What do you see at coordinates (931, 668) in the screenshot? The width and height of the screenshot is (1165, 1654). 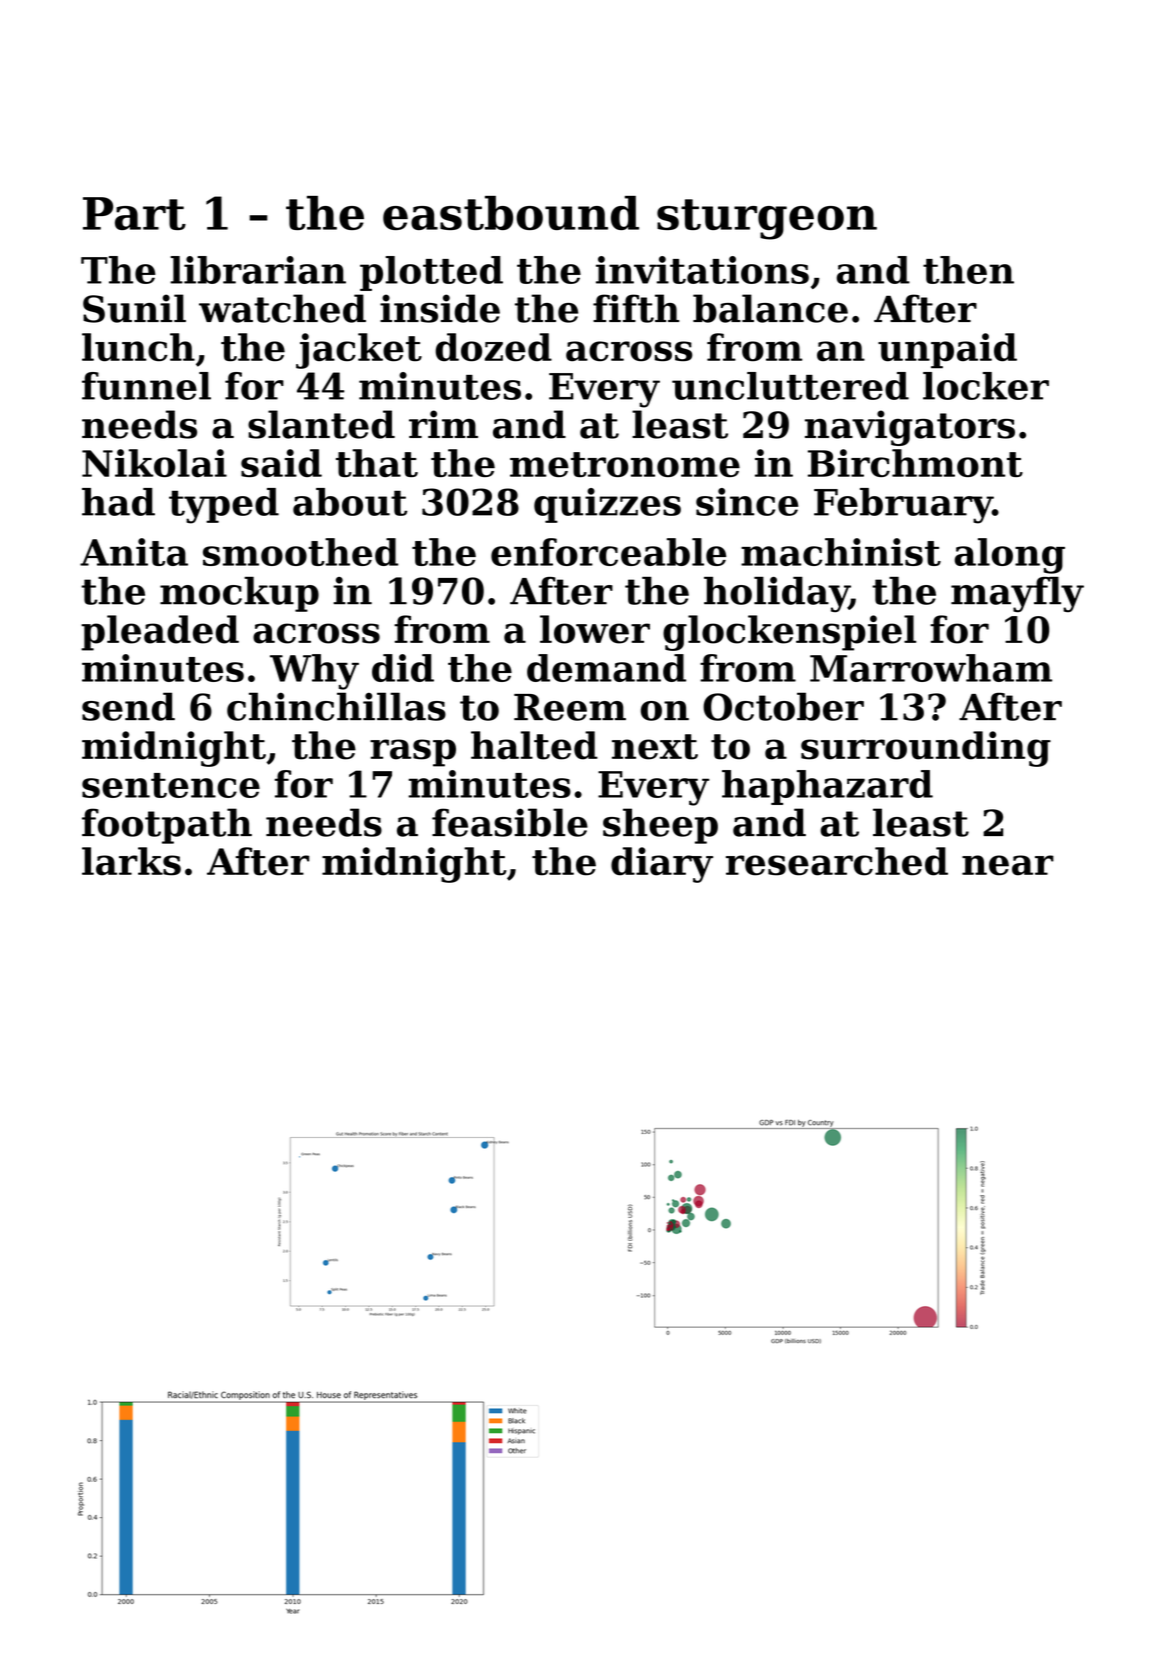 I see `Marrowham` at bounding box center [931, 668].
